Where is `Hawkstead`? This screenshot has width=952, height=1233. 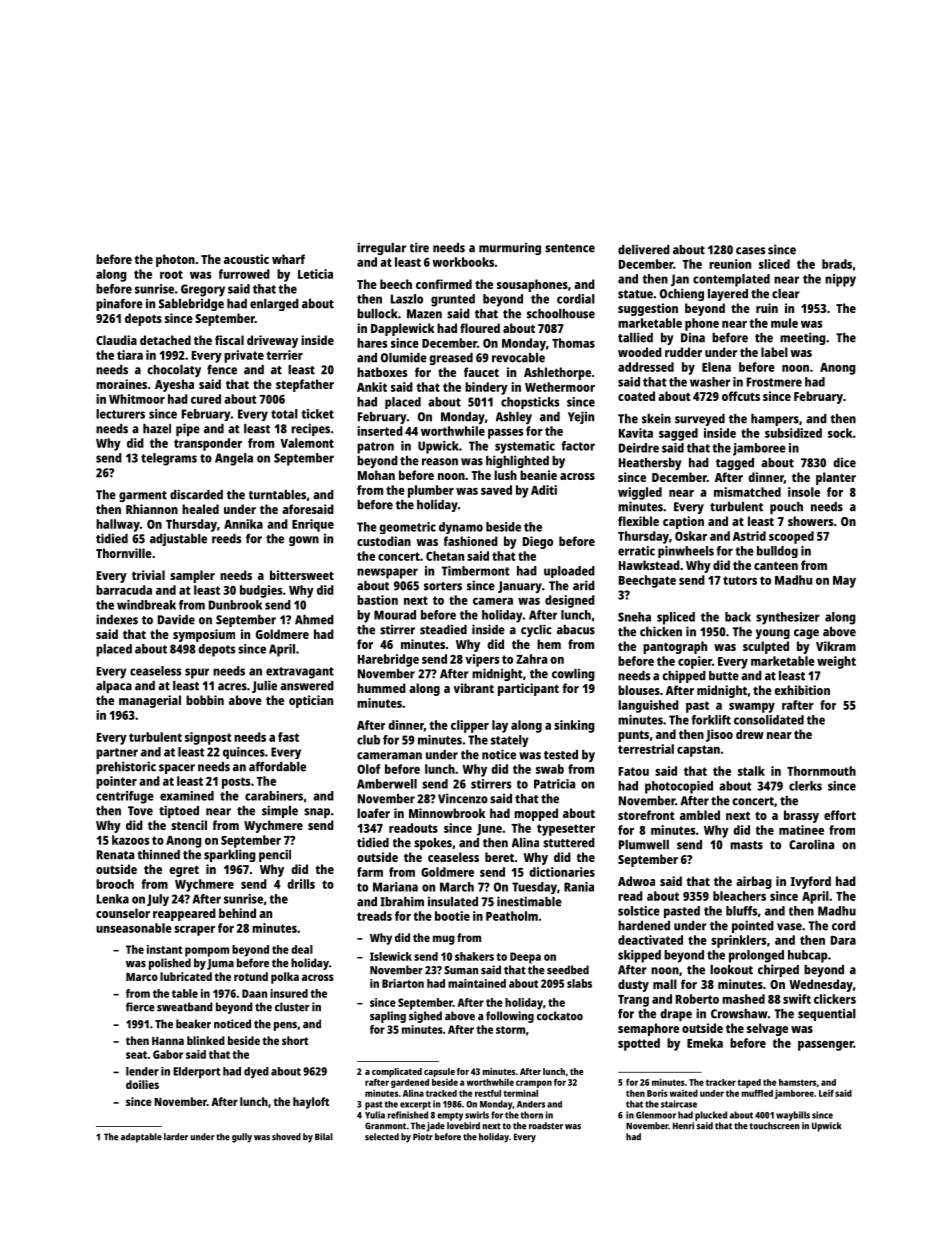 Hawkstead is located at coordinates (649, 565).
